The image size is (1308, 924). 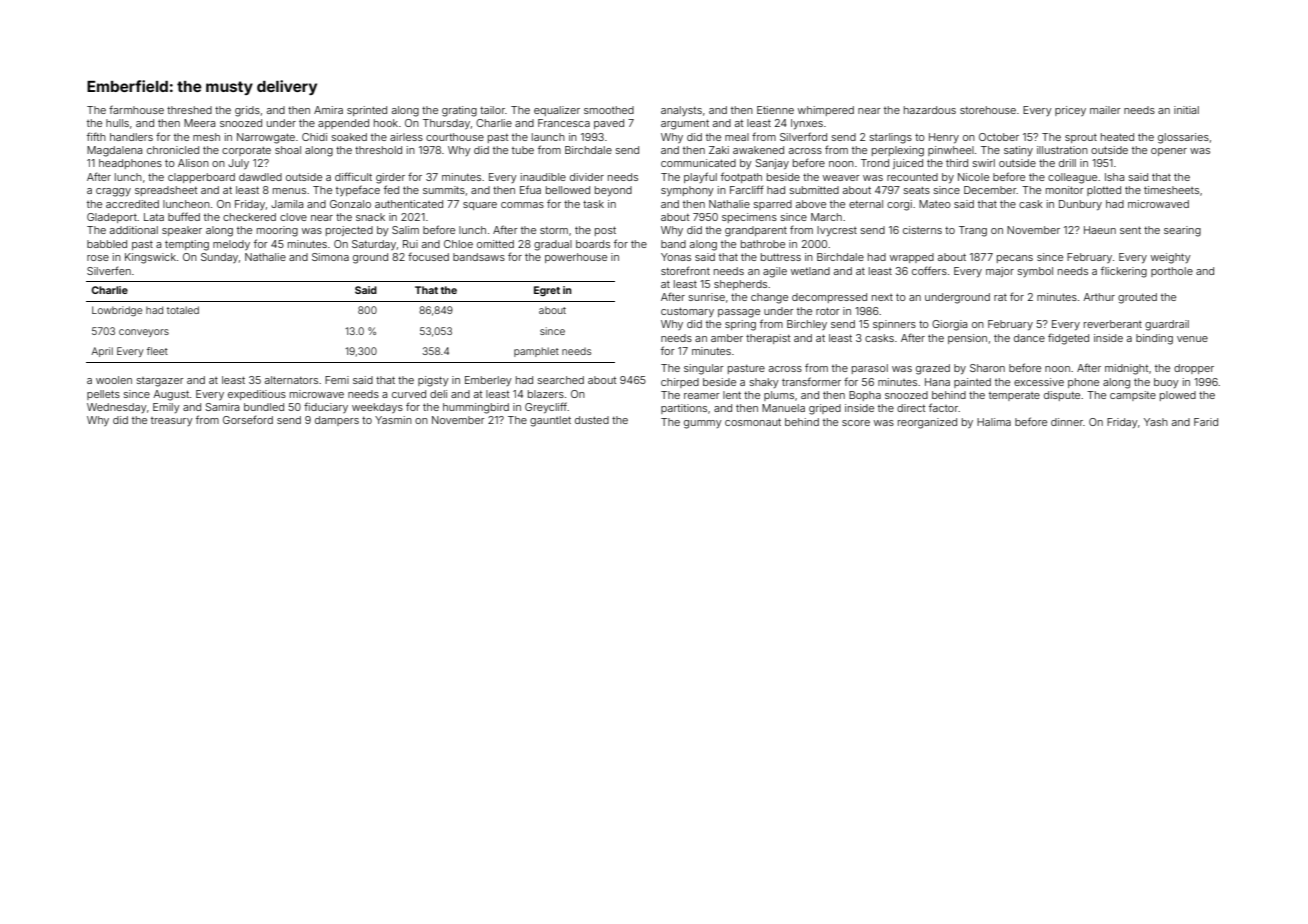 What do you see at coordinates (740, 325) in the screenshot?
I see `spring` at bounding box center [740, 325].
